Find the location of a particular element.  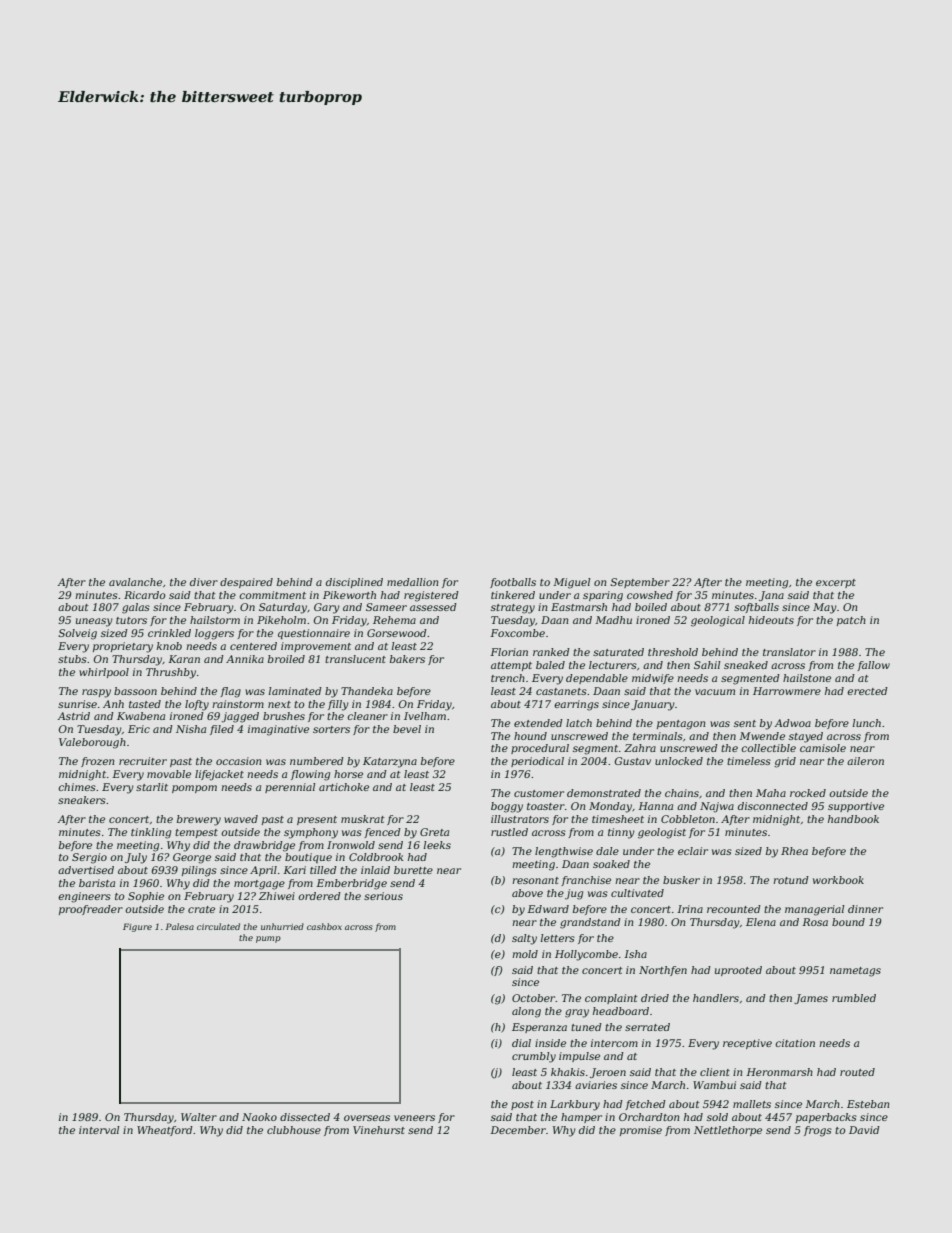

excerpt is located at coordinates (836, 583).
